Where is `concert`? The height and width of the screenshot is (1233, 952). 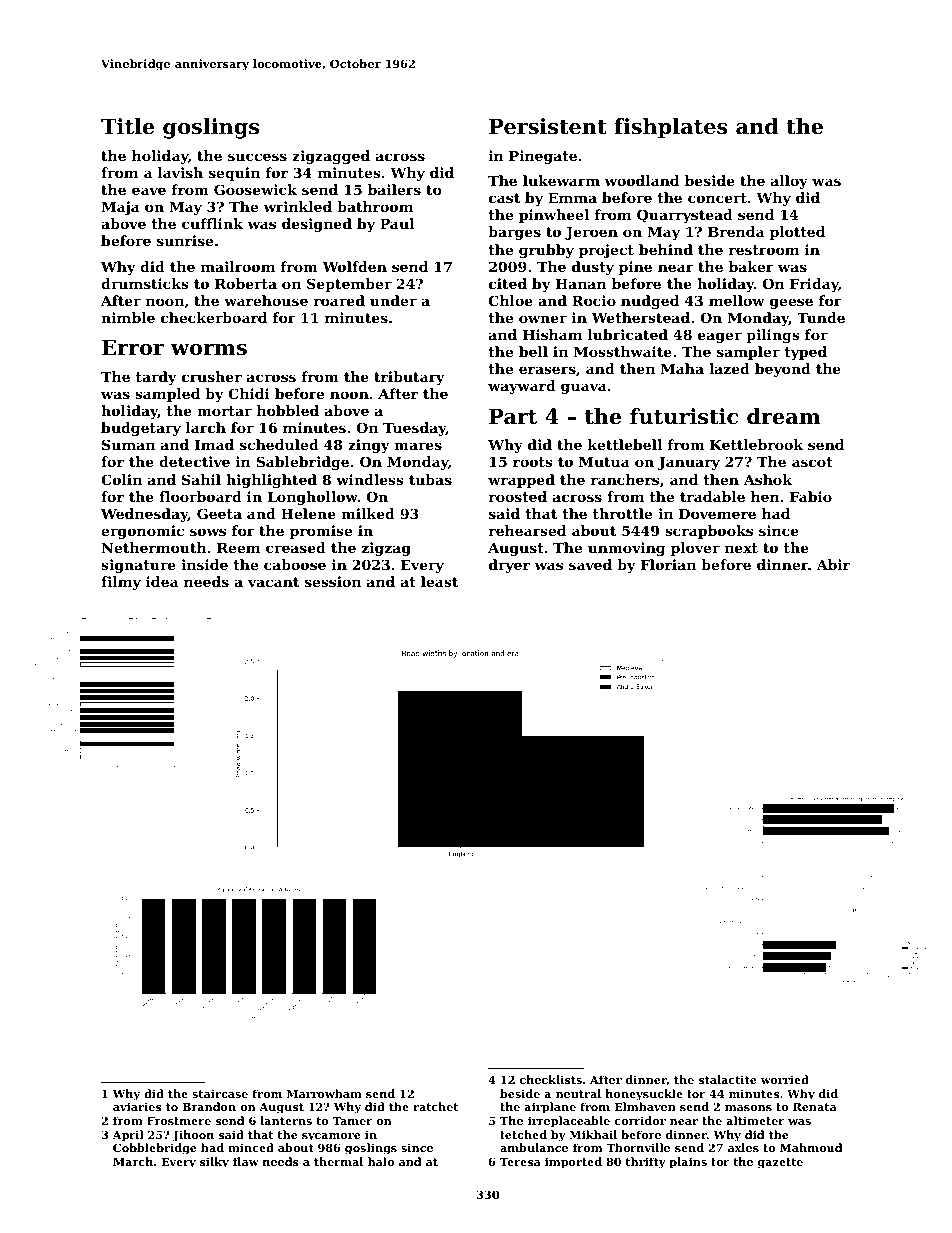
concert is located at coordinates (717, 198).
